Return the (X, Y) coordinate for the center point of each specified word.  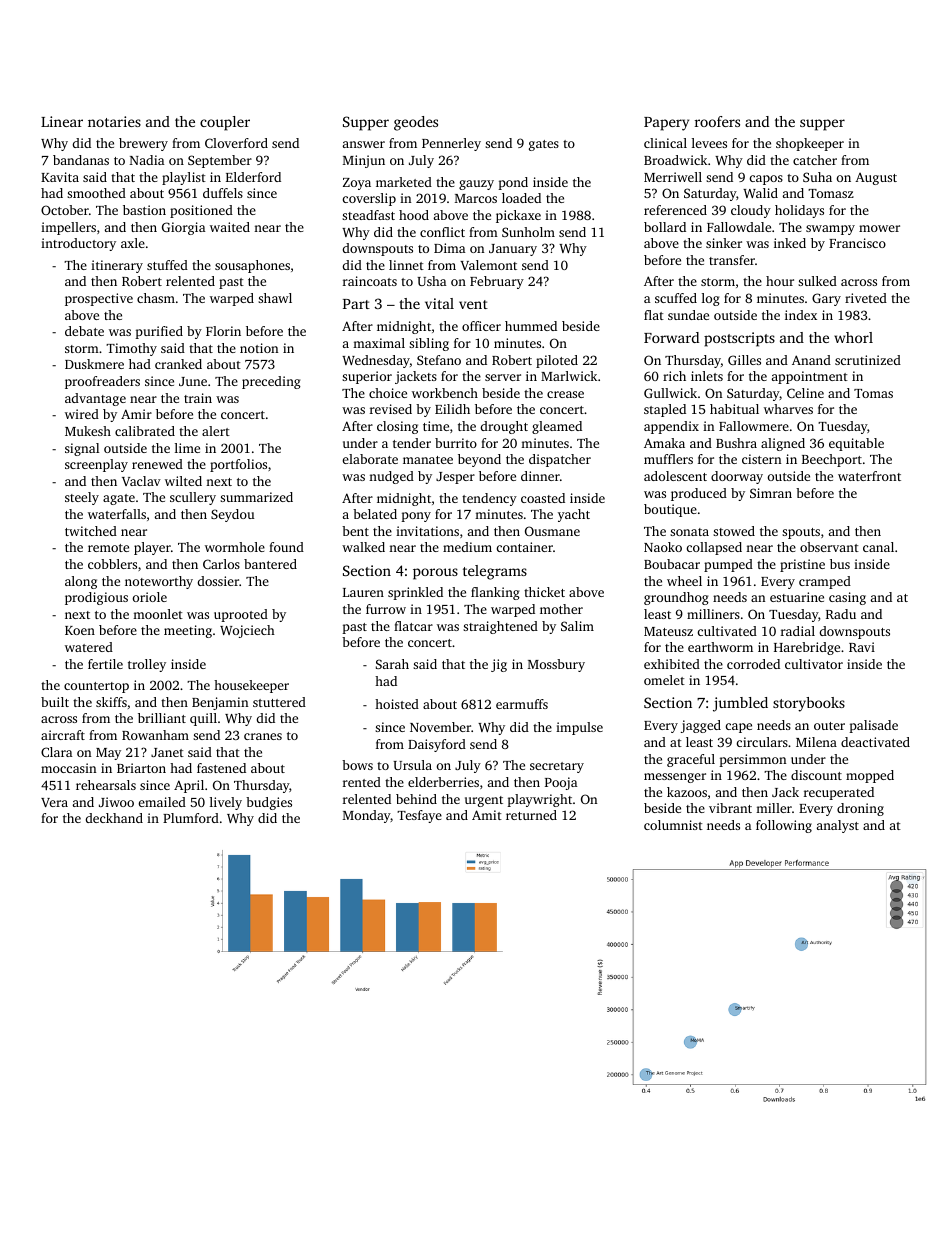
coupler (225, 123)
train (198, 398)
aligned (783, 444)
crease (565, 394)
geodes (416, 123)
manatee (428, 460)
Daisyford (437, 745)
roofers (717, 121)
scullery (193, 498)
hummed (531, 326)
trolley (147, 665)
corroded (753, 664)
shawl (275, 298)
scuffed (676, 298)
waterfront (869, 476)
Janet (167, 752)
